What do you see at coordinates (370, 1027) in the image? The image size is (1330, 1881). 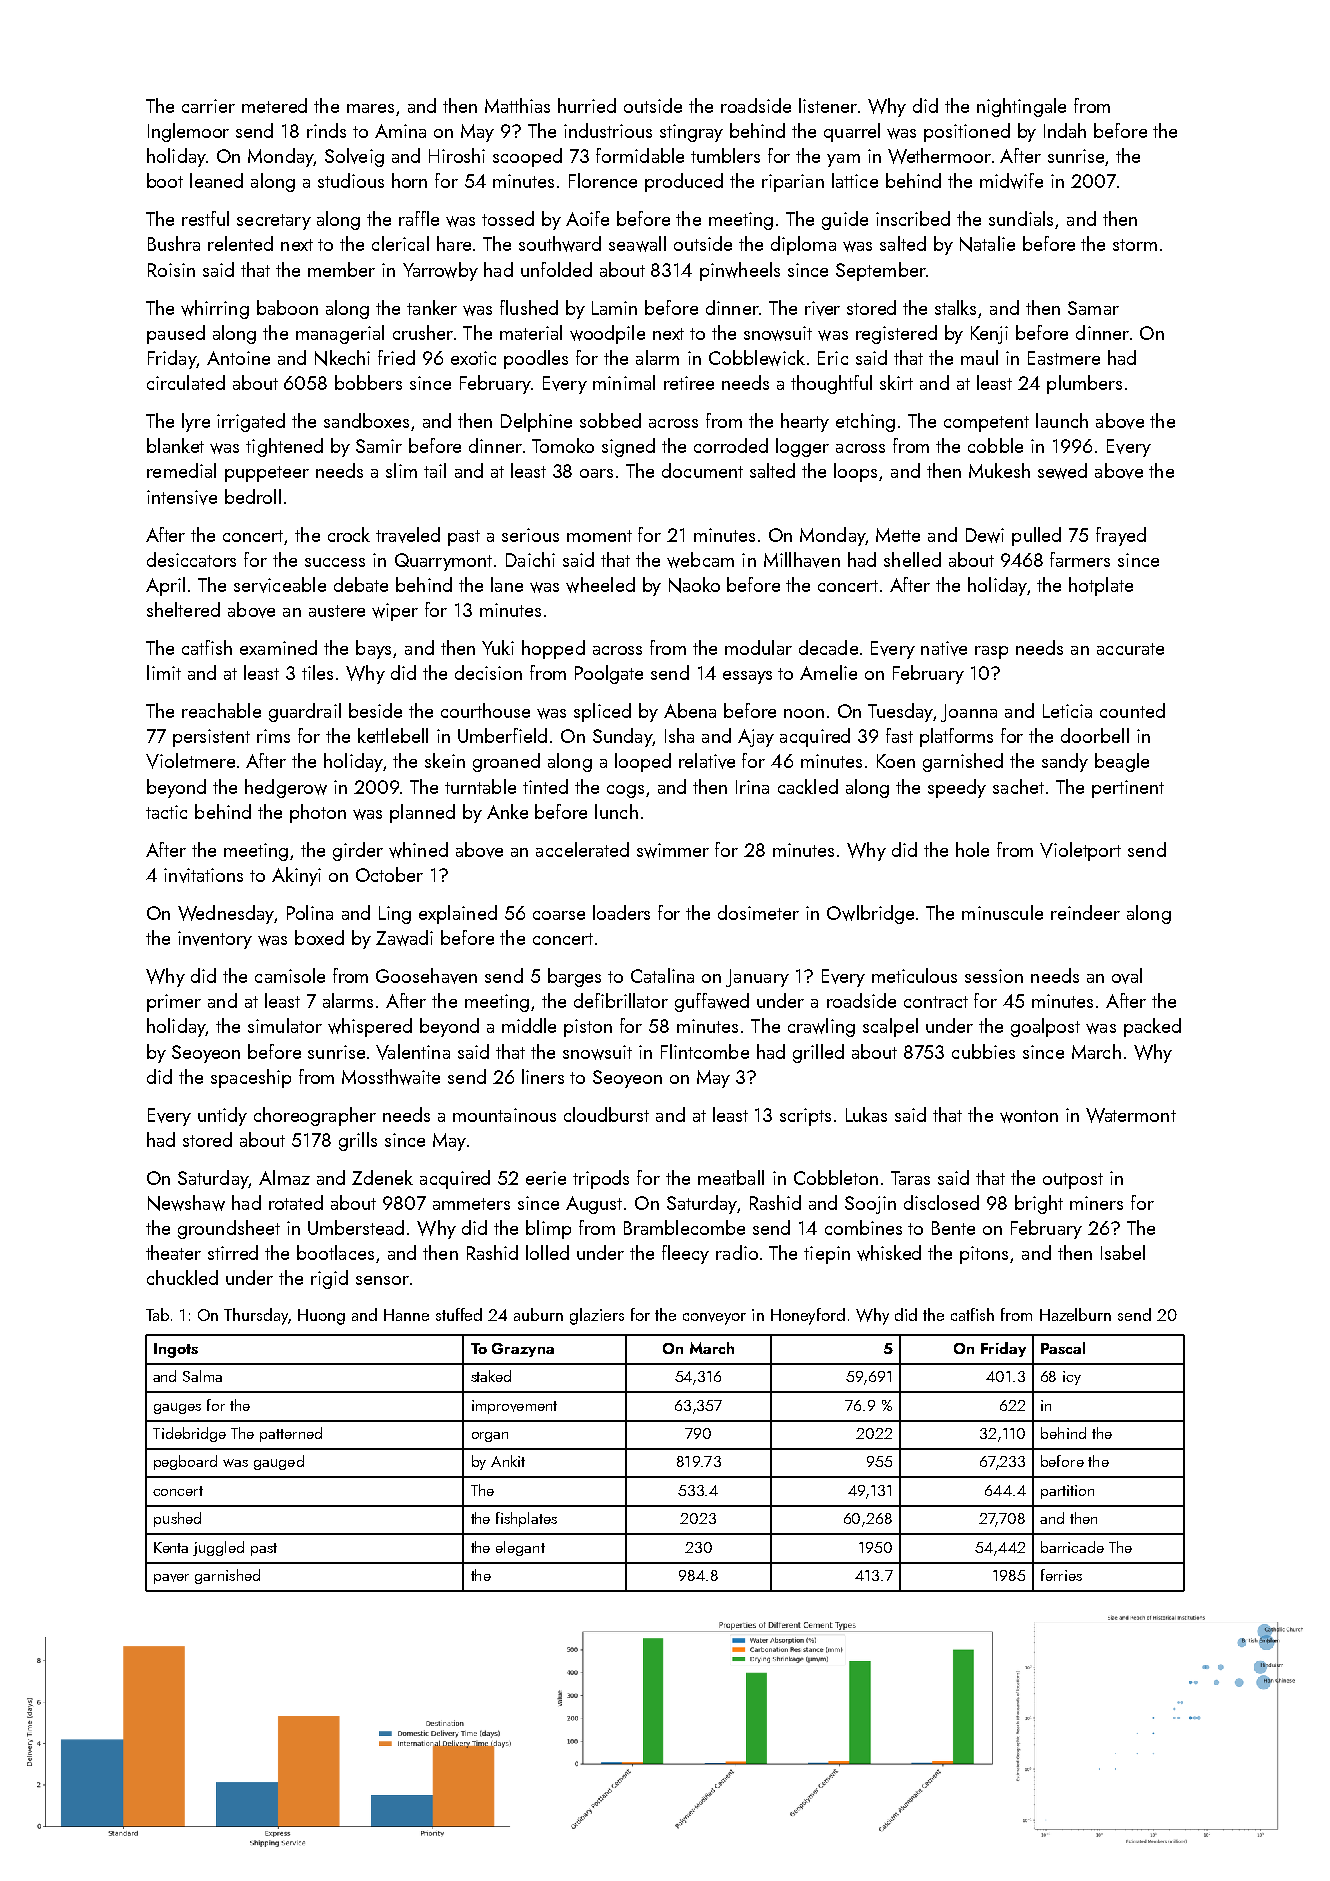 I see `whispered` at bounding box center [370, 1027].
